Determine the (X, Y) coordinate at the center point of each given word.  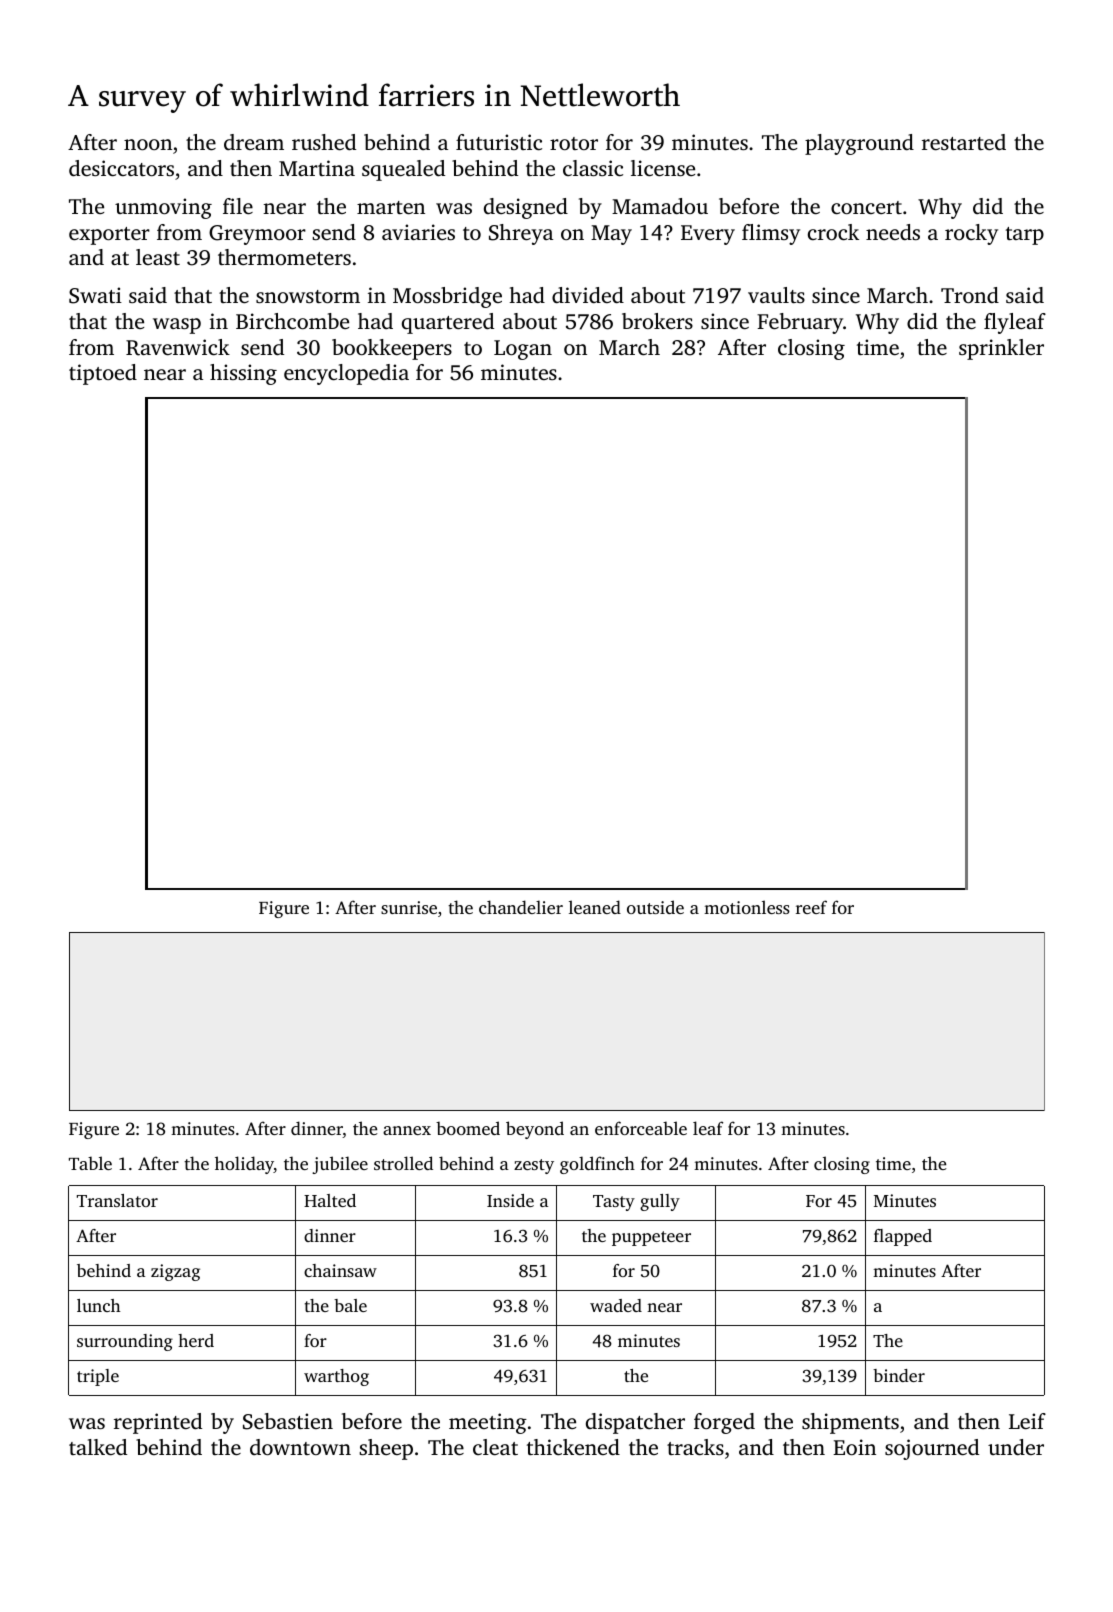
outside (655, 907)
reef (811, 907)
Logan (523, 350)
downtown (300, 1447)
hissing (243, 374)
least (158, 257)
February (800, 323)
